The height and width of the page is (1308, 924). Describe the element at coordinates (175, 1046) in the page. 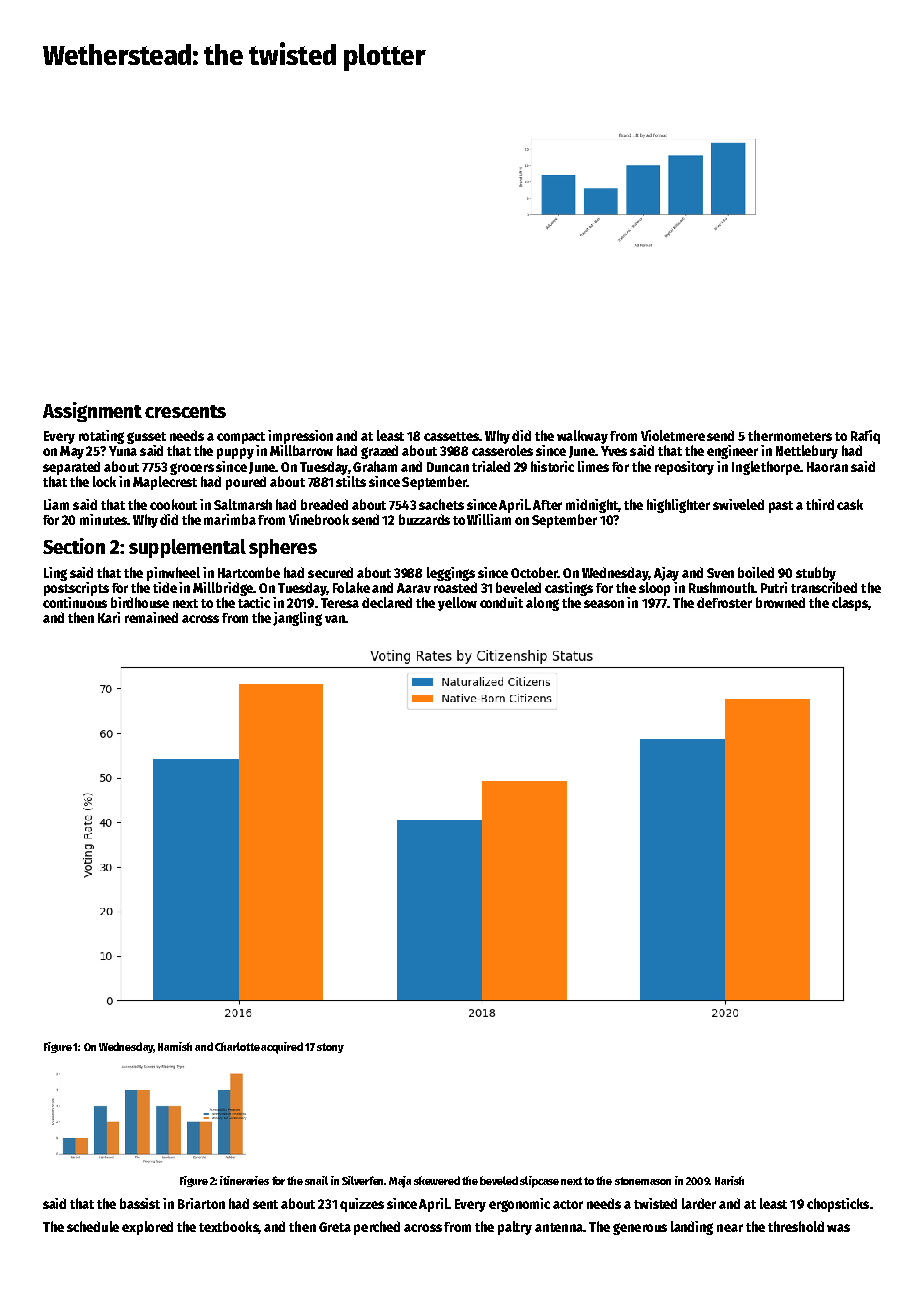

I see `Hamish` at that location.
